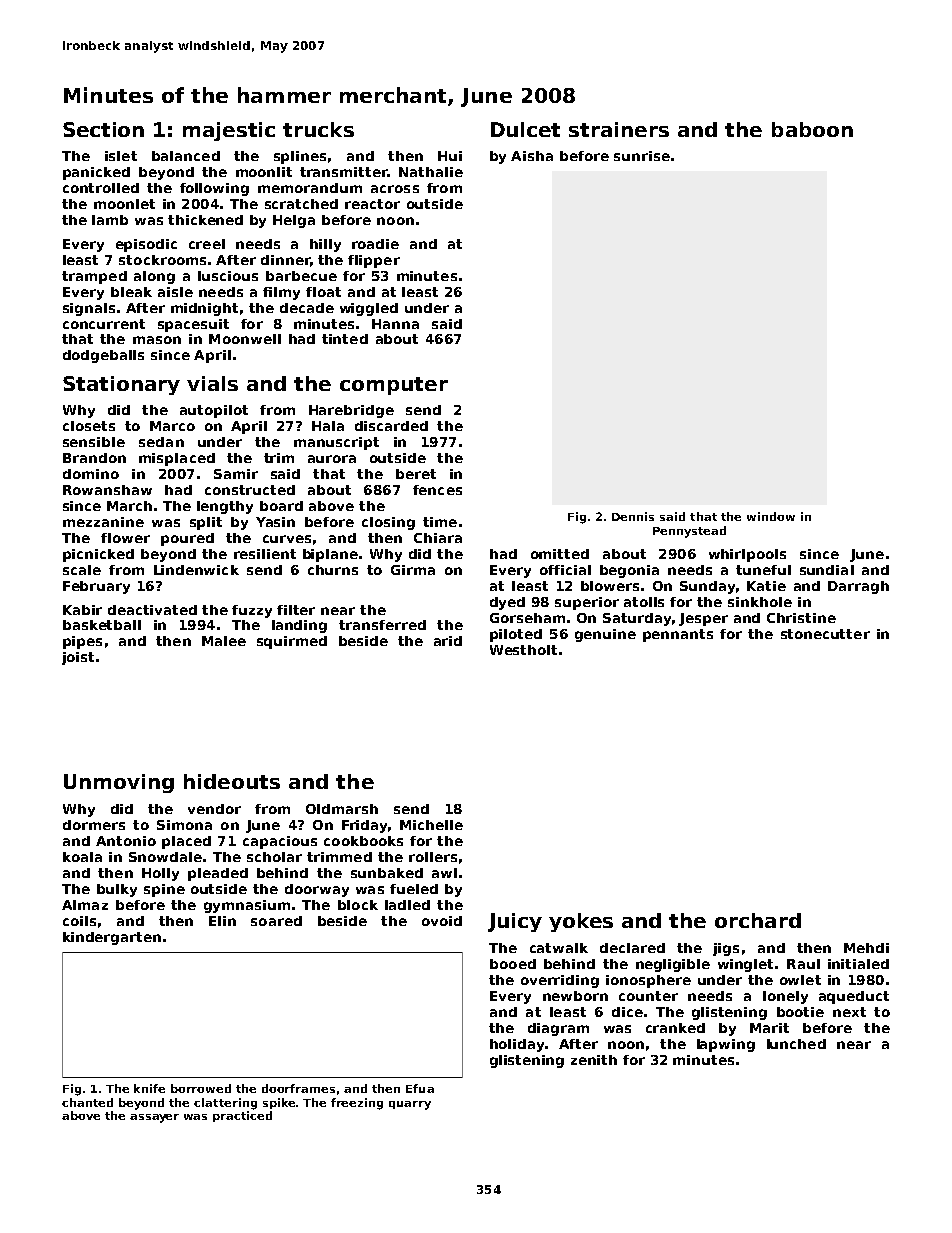 The image size is (952, 1233). What do you see at coordinates (812, 129) in the screenshot?
I see `baboon` at bounding box center [812, 129].
